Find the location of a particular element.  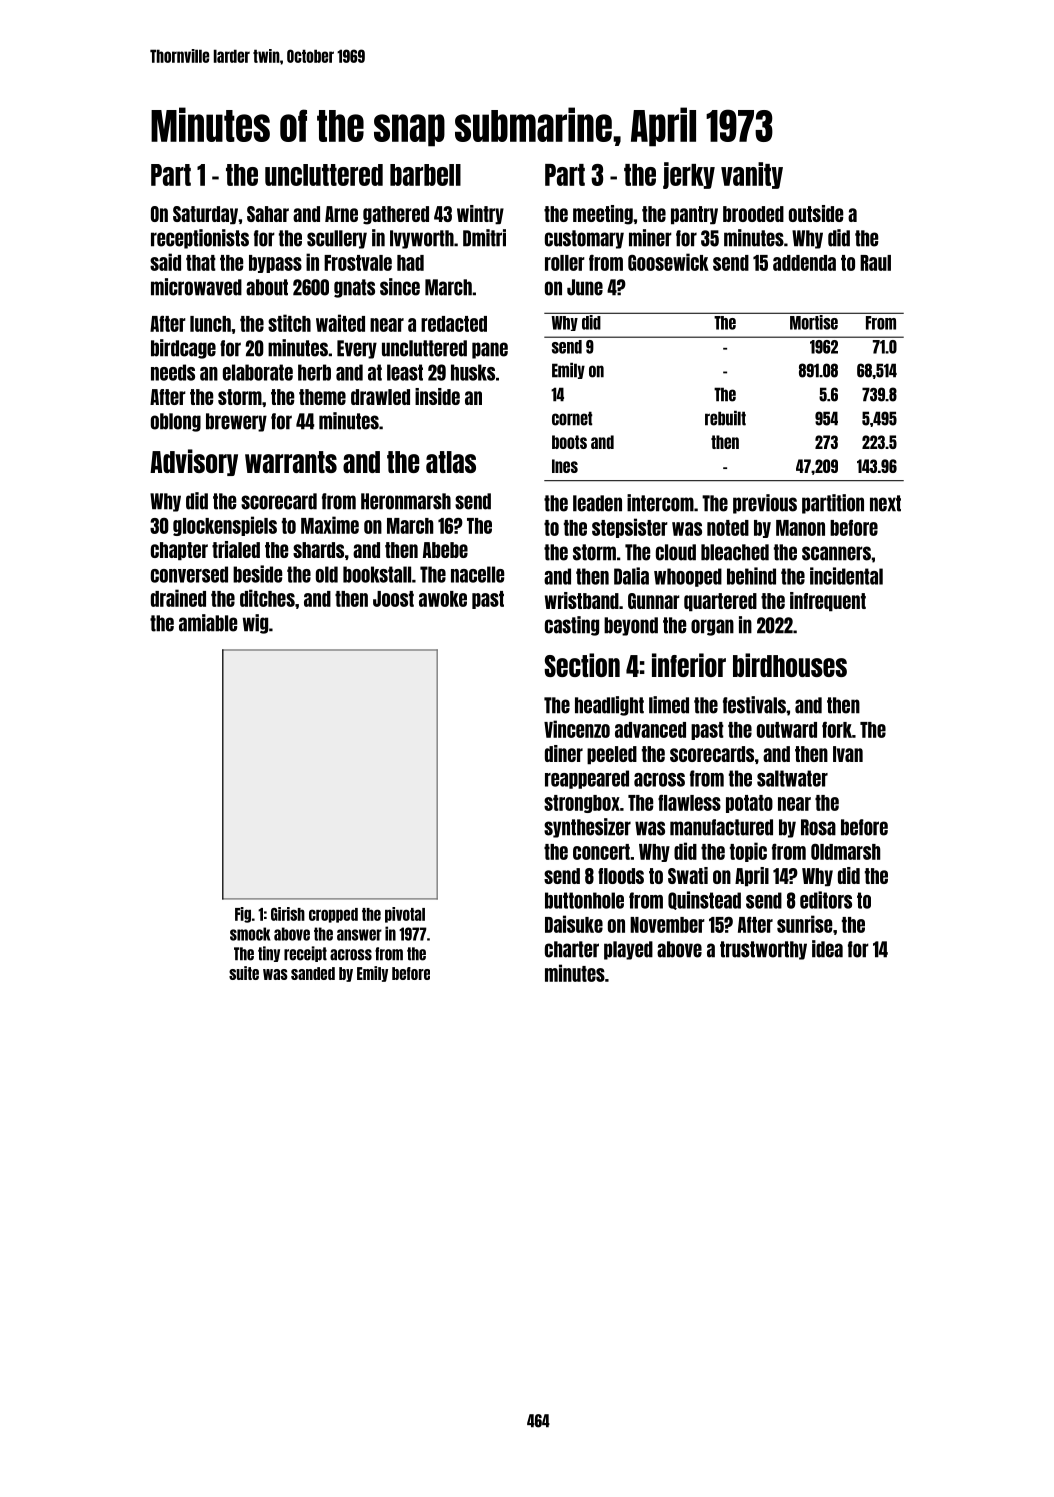

answer is located at coordinates (359, 935).
